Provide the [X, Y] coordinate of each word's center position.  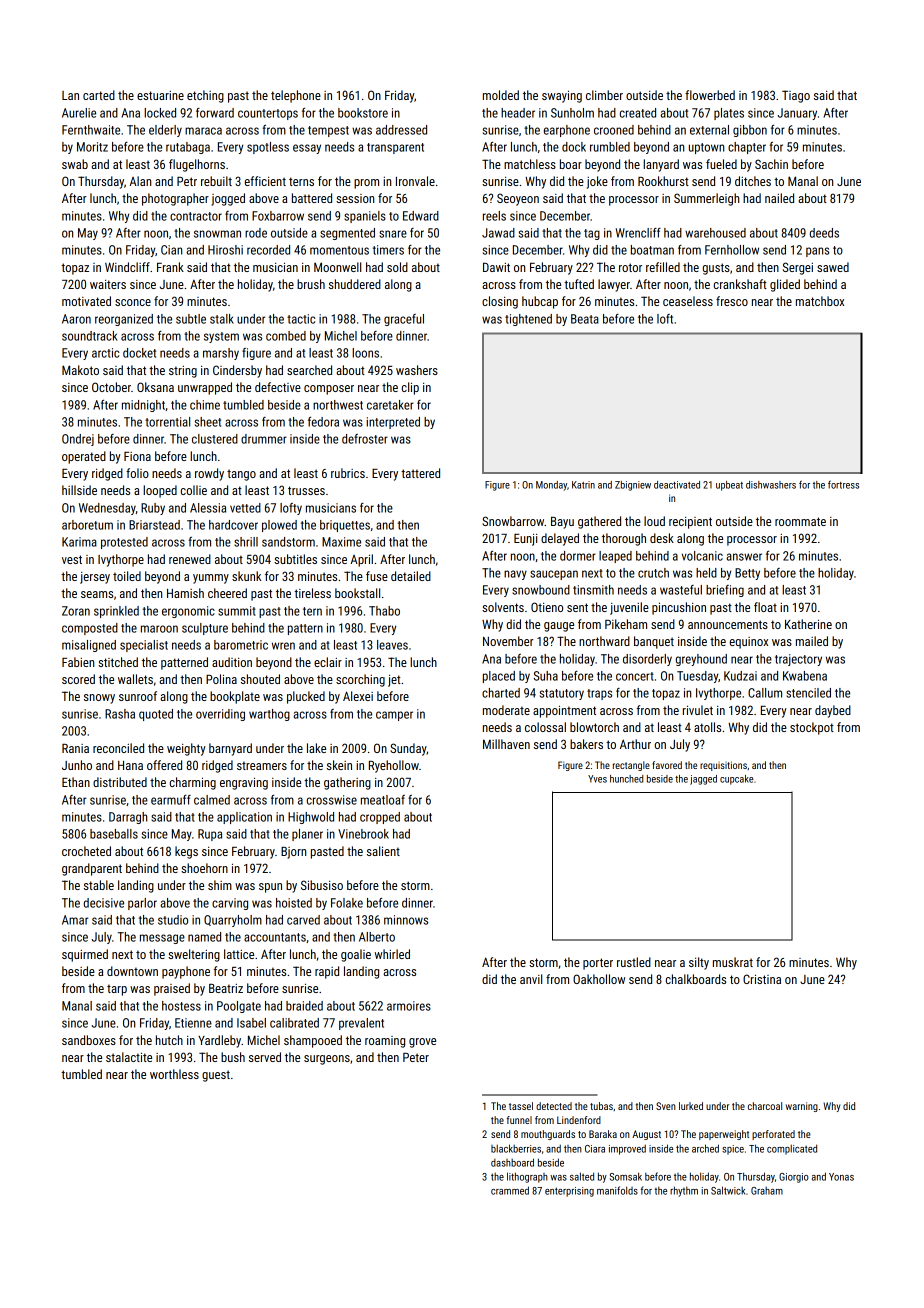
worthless [174, 1074]
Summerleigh [706, 199]
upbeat [729, 486]
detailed [411, 576]
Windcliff [127, 267]
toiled [127, 576]
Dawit [496, 267]
